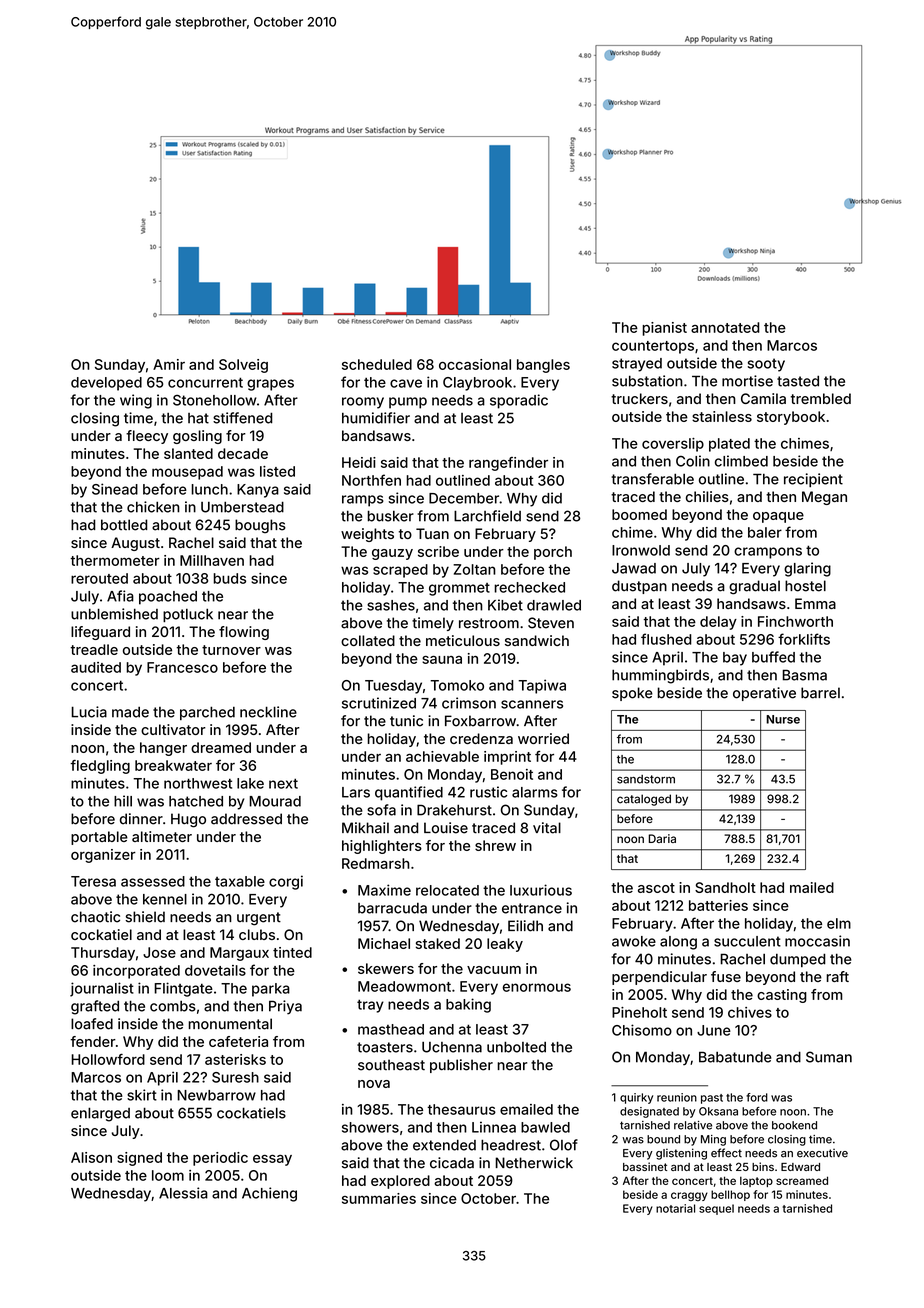  I want to click on loom, so click(168, 1175).
